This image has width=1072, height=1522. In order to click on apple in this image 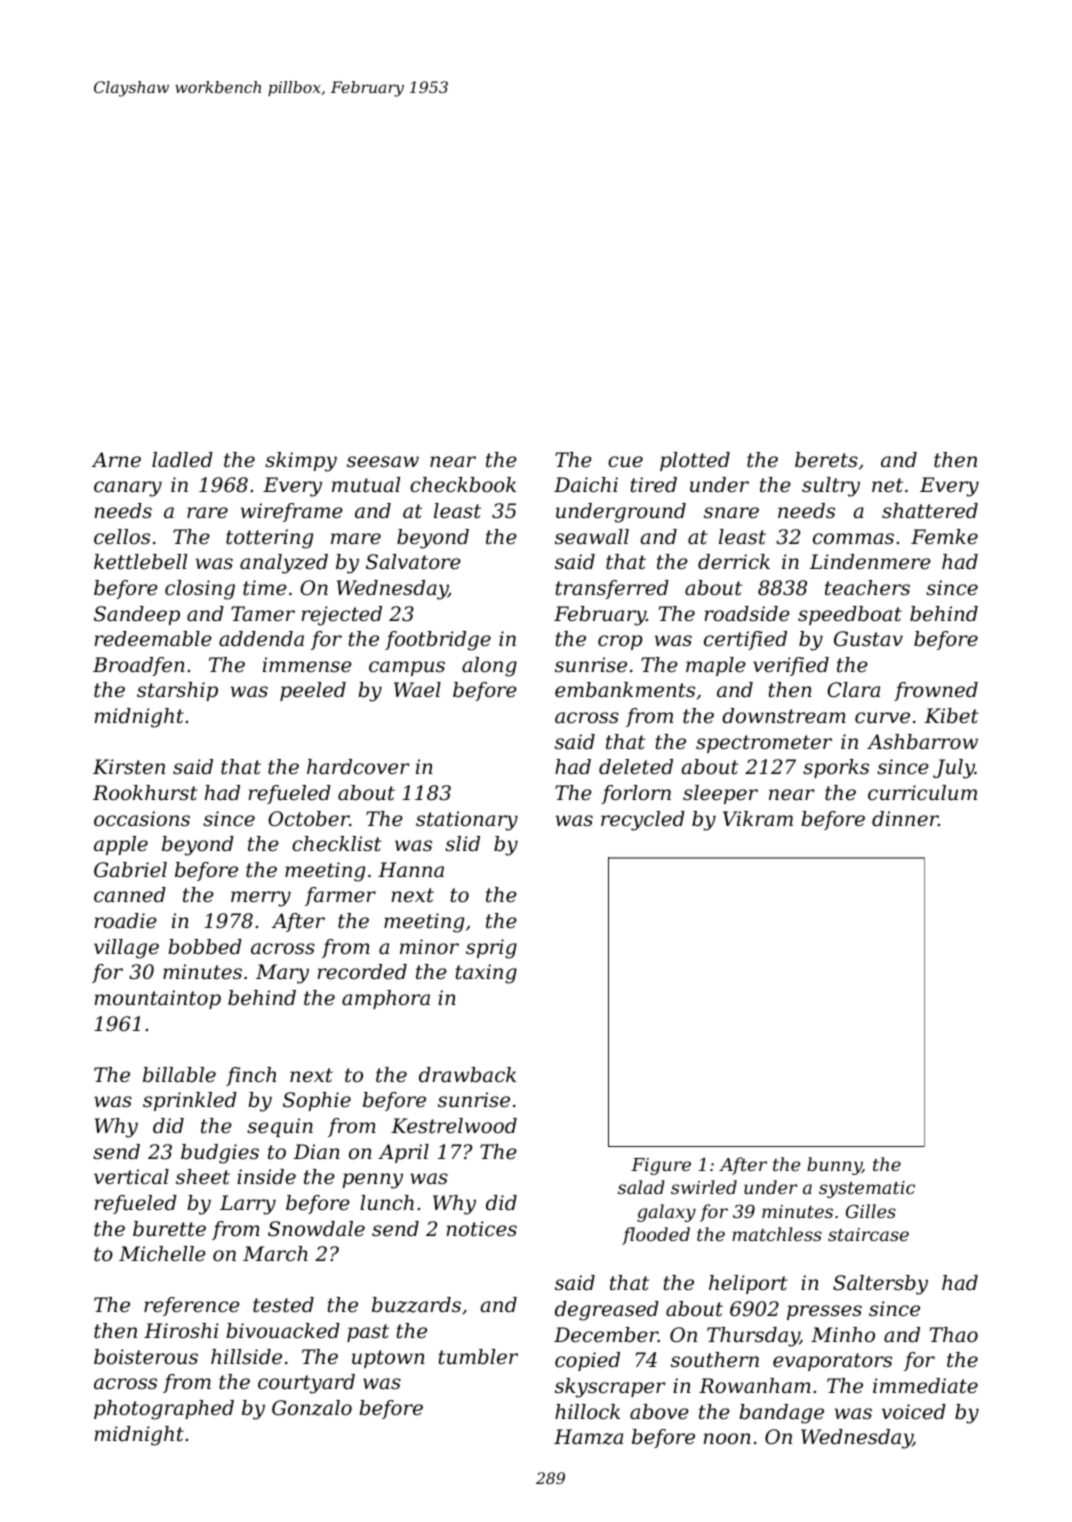, I will do `click(121, 845)`.
